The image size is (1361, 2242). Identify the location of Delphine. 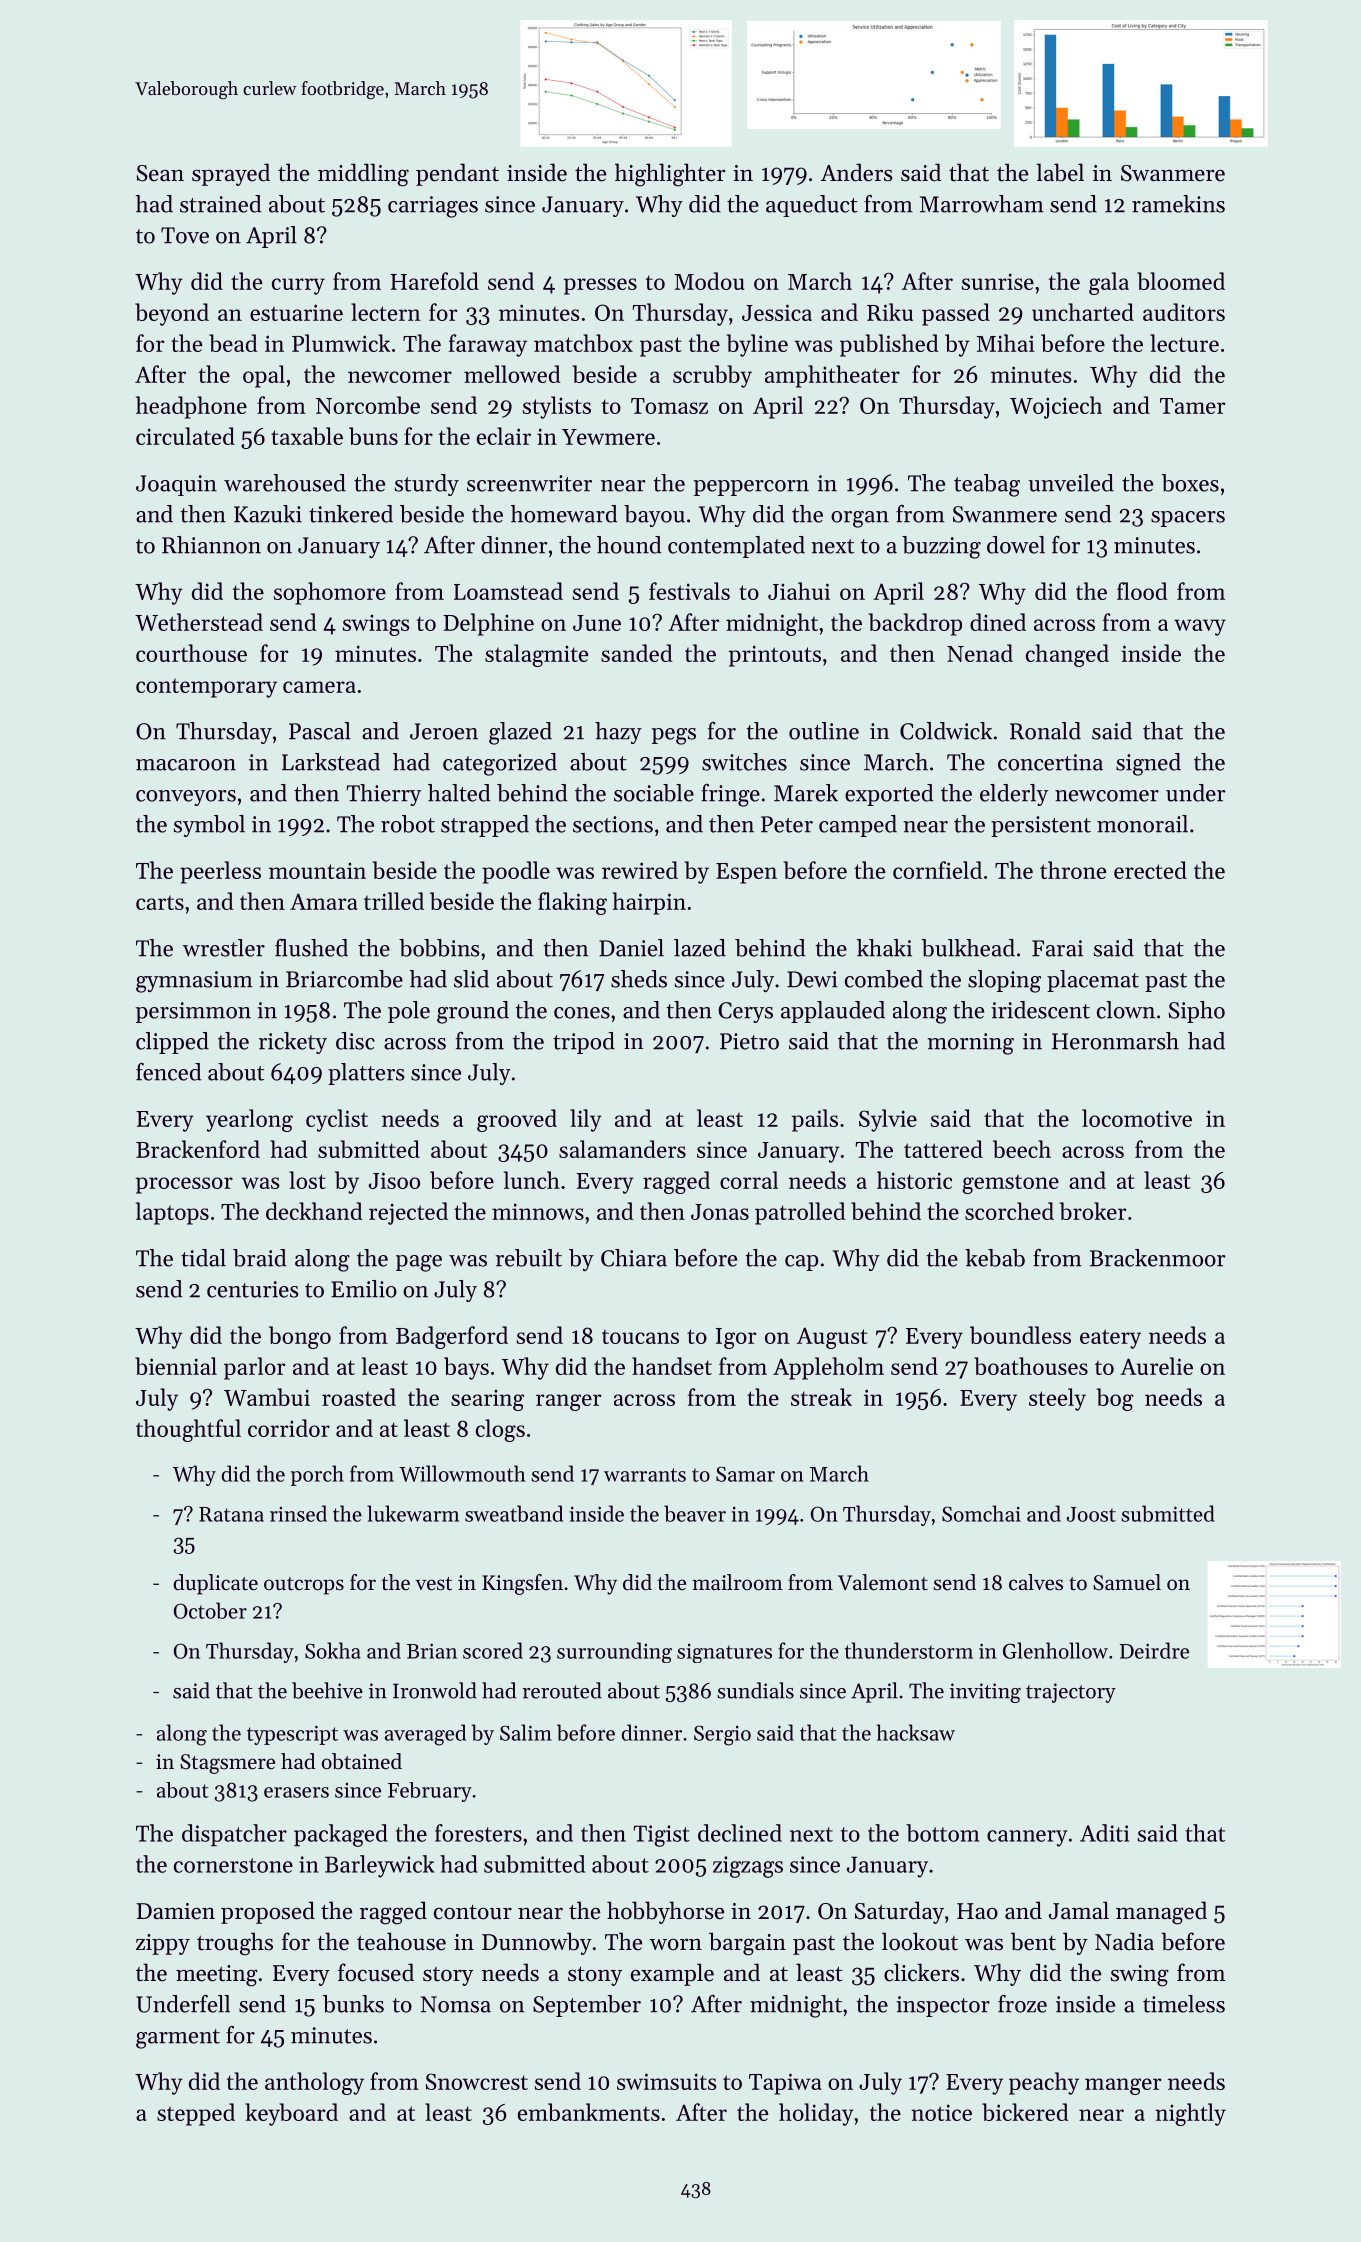
(488, 624).
